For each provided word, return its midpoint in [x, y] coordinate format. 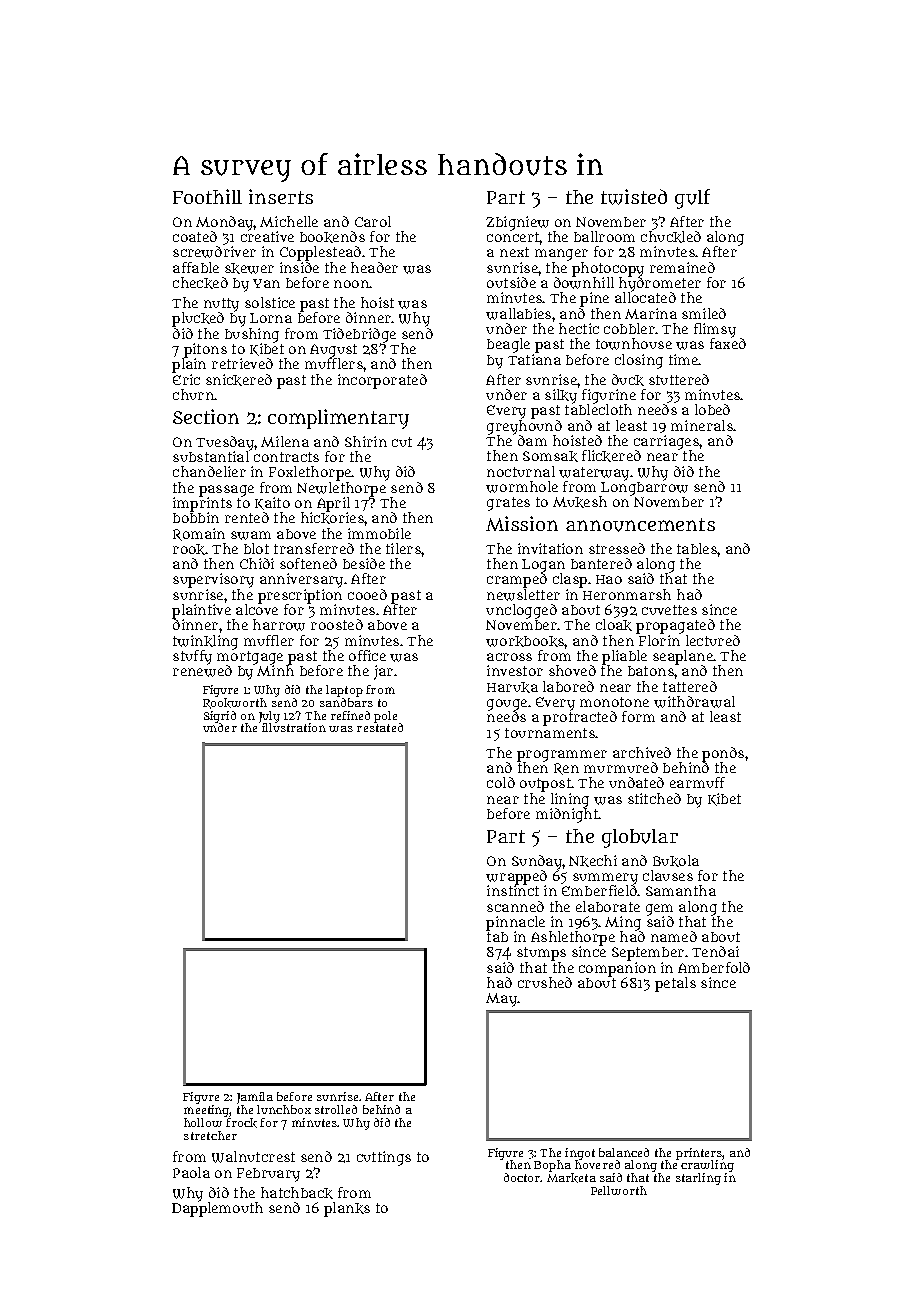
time [683, 359]
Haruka [512, 687]
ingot [580, 1154]
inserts [281, 196]
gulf [692, 199]
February [268, 1175]
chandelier [209, 471]
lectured [713, 640]
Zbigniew [517, 223]
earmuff [697, 782]
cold [501, 782]
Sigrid [220, 717]
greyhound [524, 427]
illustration [294, 727]
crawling [707, 1166]
